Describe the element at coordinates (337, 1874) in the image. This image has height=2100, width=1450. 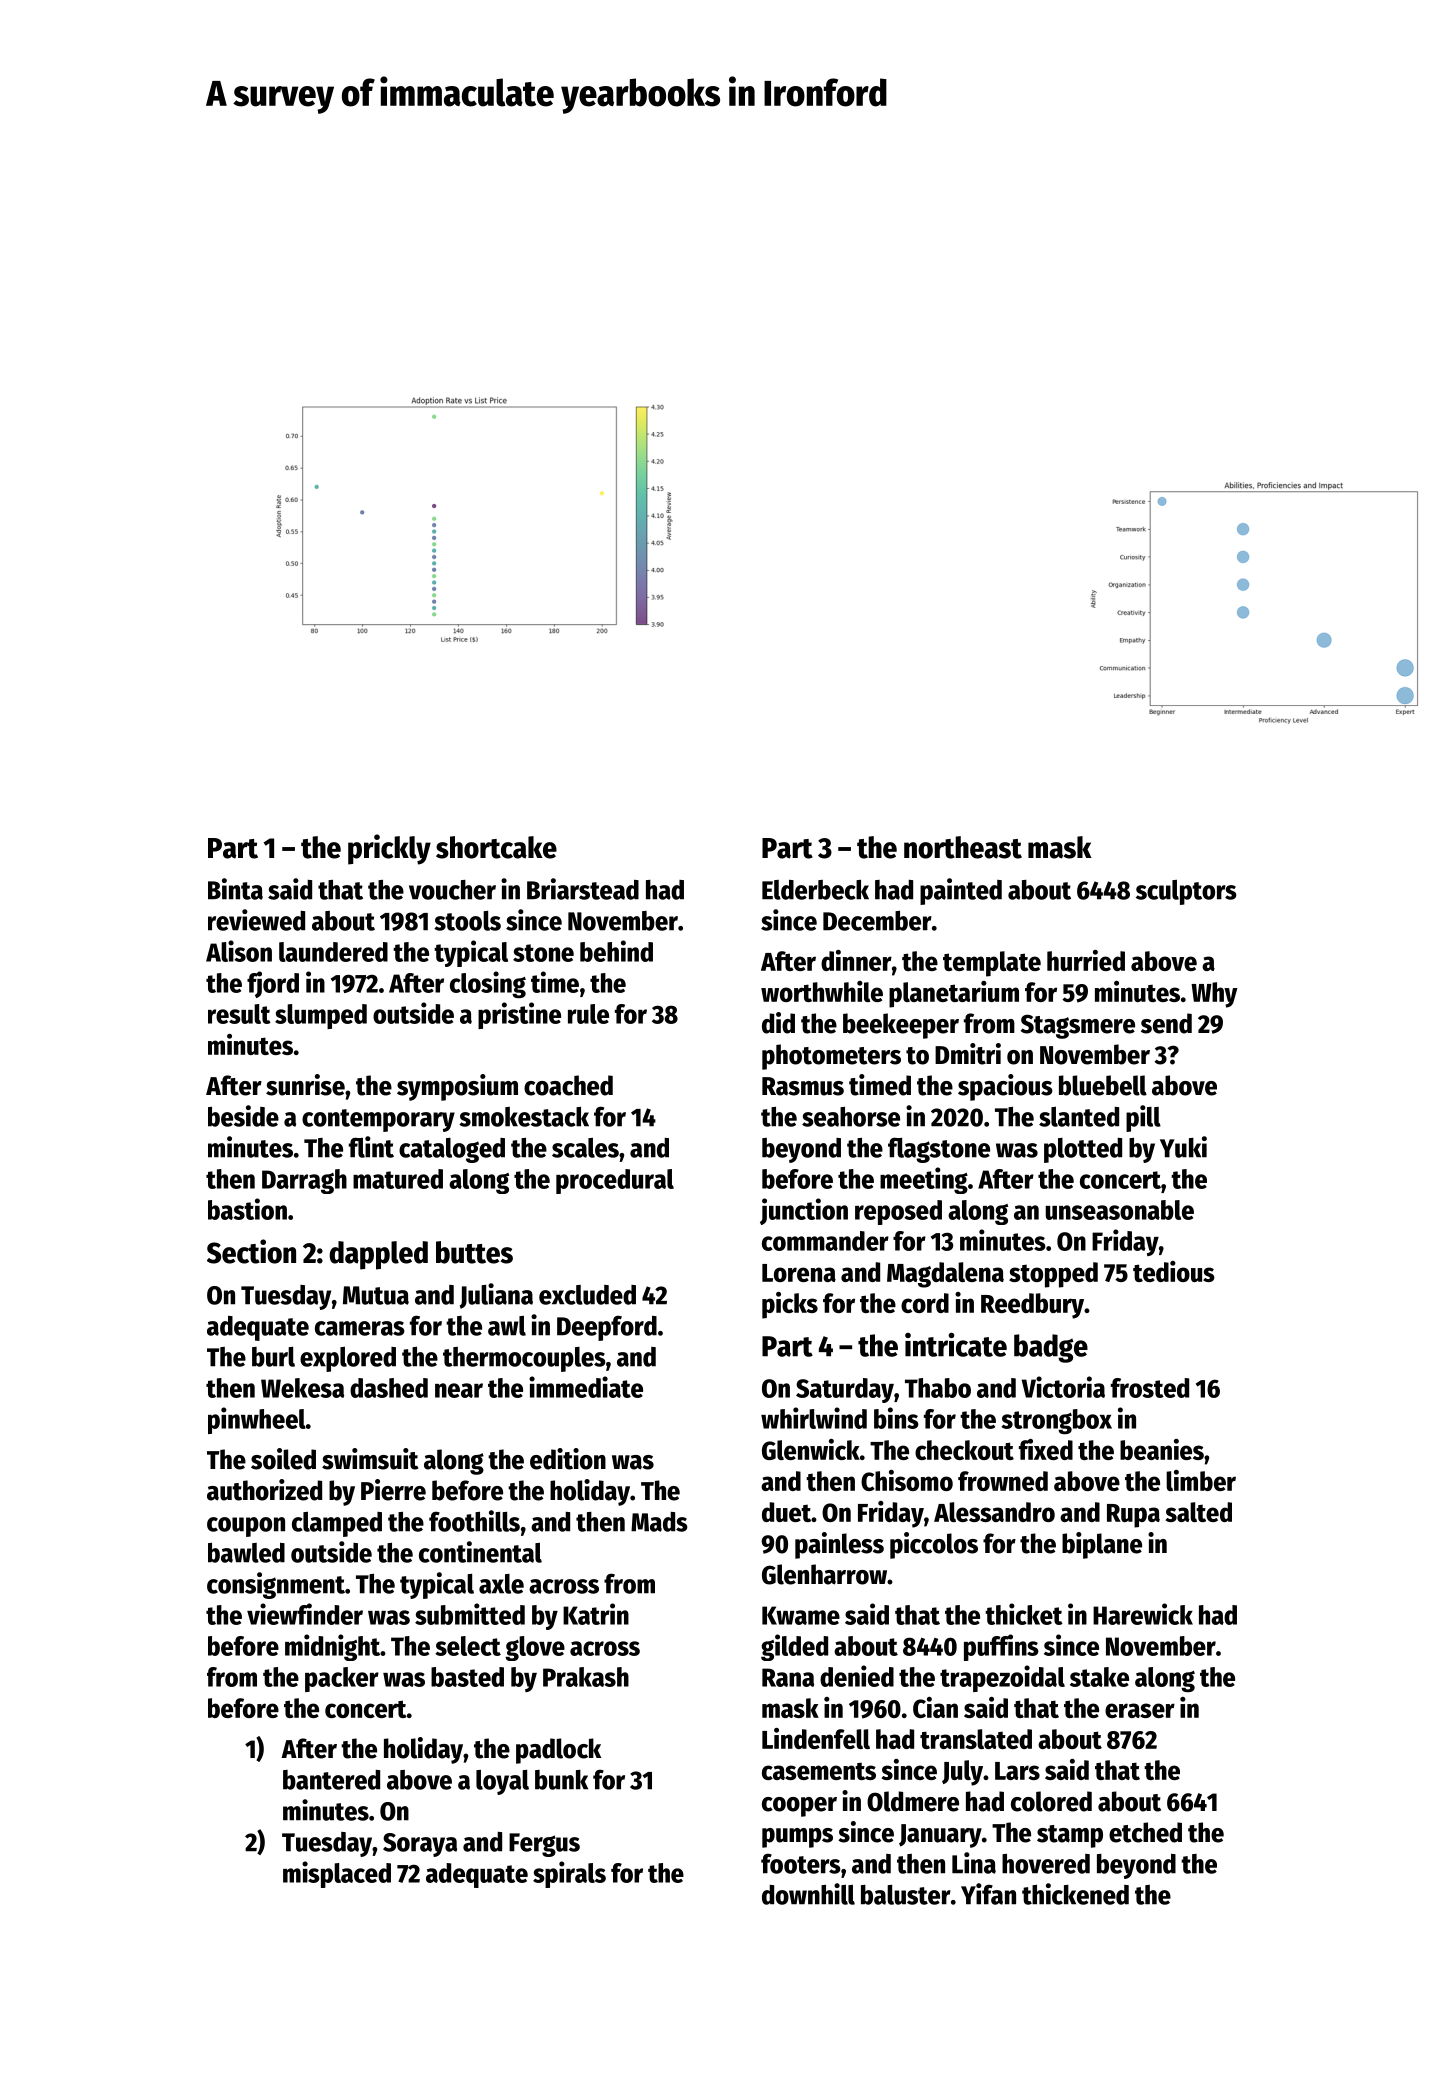
I see `misplaced` at that location.
